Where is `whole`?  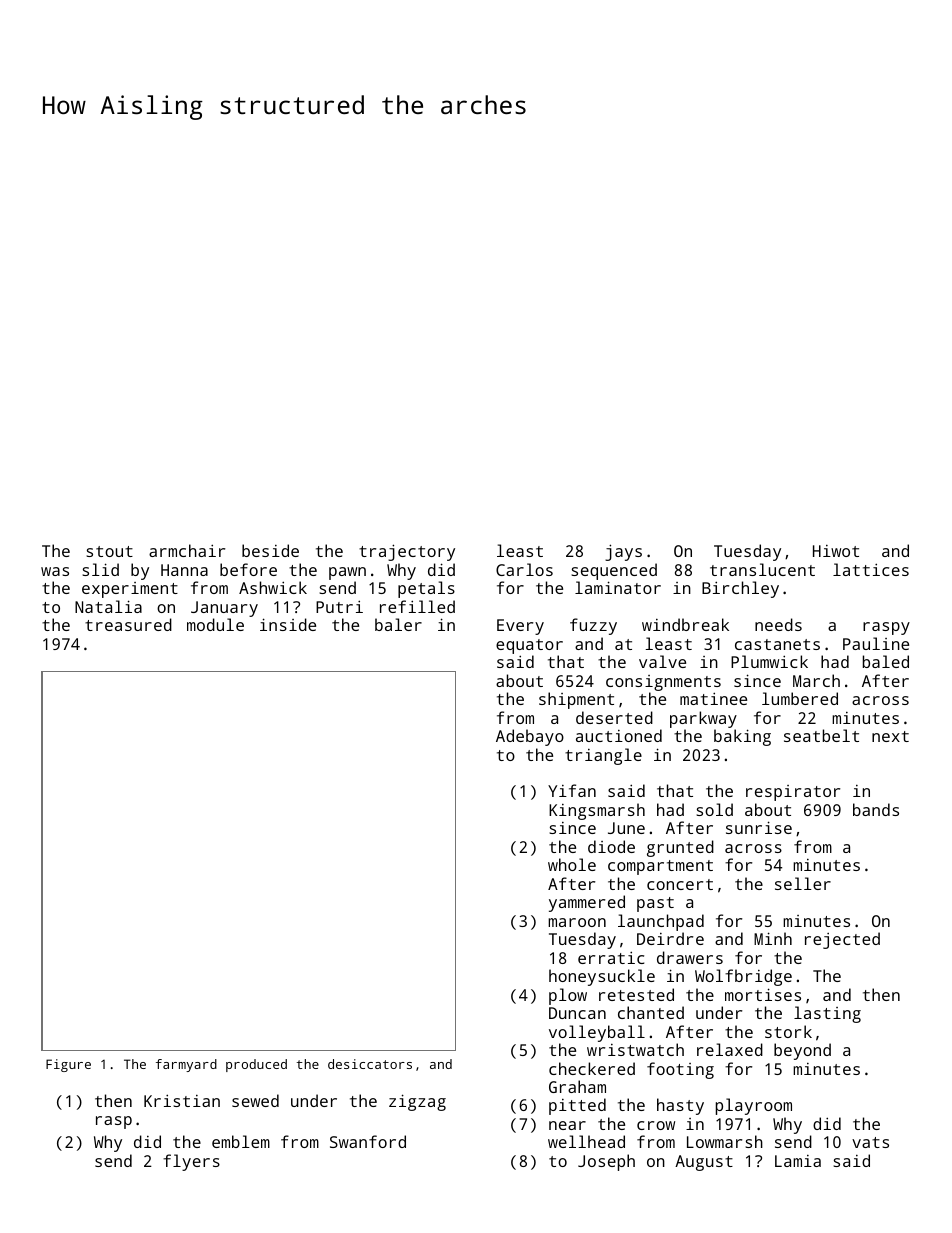
whole is located at coordinates (572, 864).
